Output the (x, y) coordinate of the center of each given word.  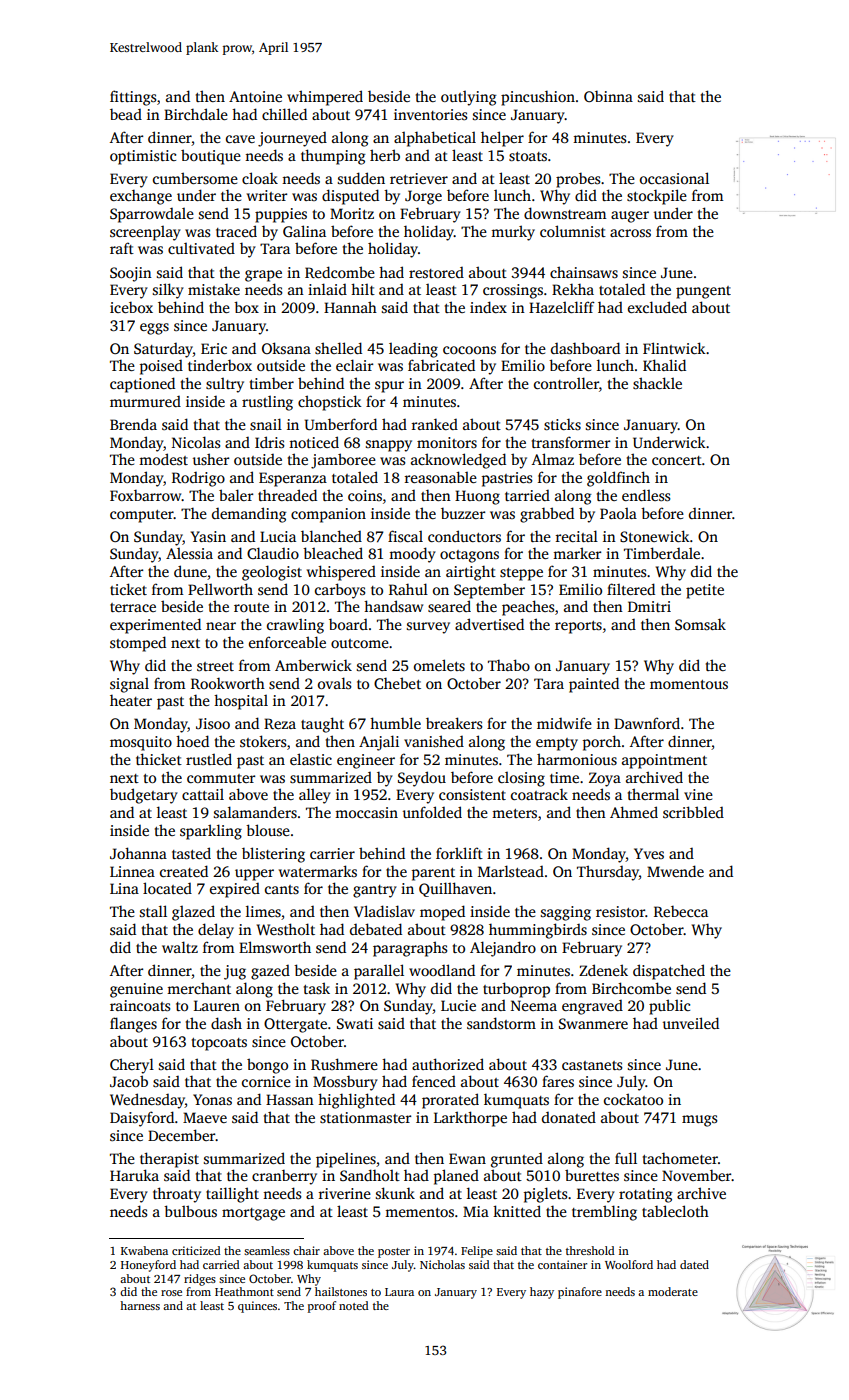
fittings (133, 98)
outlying (469, 98)
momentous (689, 684)
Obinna (608, 96)
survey (428, 628)
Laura (399, 1292)
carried (221, 1264)
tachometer (680, 1158)
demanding (249, 515)
